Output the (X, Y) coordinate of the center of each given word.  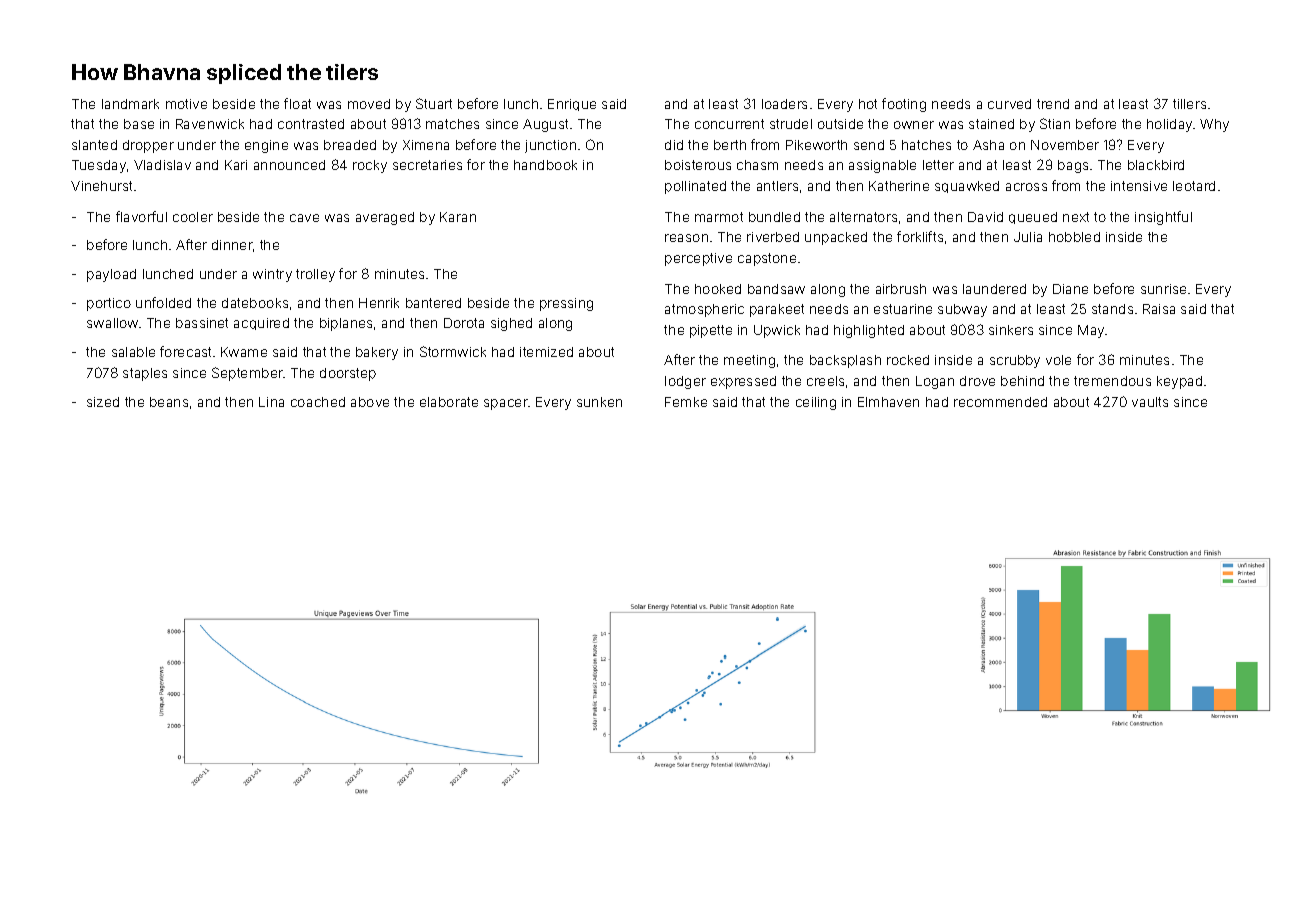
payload (111, 275)
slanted (94, 145)
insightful (1163, 218)
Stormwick (453, 351)
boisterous (698, 165)
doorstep (348, 374)
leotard (1194, 186)
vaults (1150, 402)
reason (686, 238)
